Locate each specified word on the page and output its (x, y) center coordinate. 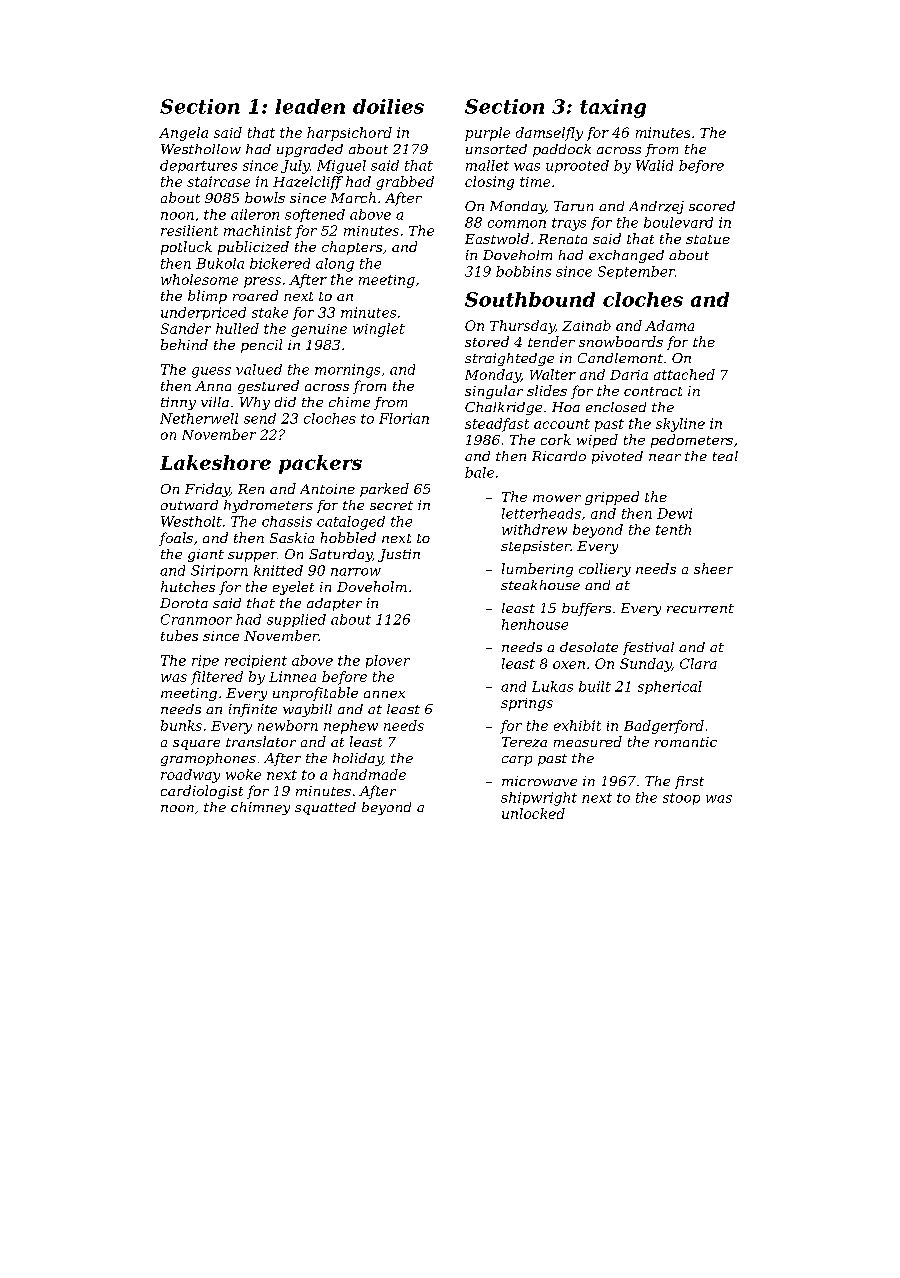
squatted (325, 808)
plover (388, 661)
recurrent (700, 608)
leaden (310, 106)
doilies (388, 106)
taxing (613, 108)
